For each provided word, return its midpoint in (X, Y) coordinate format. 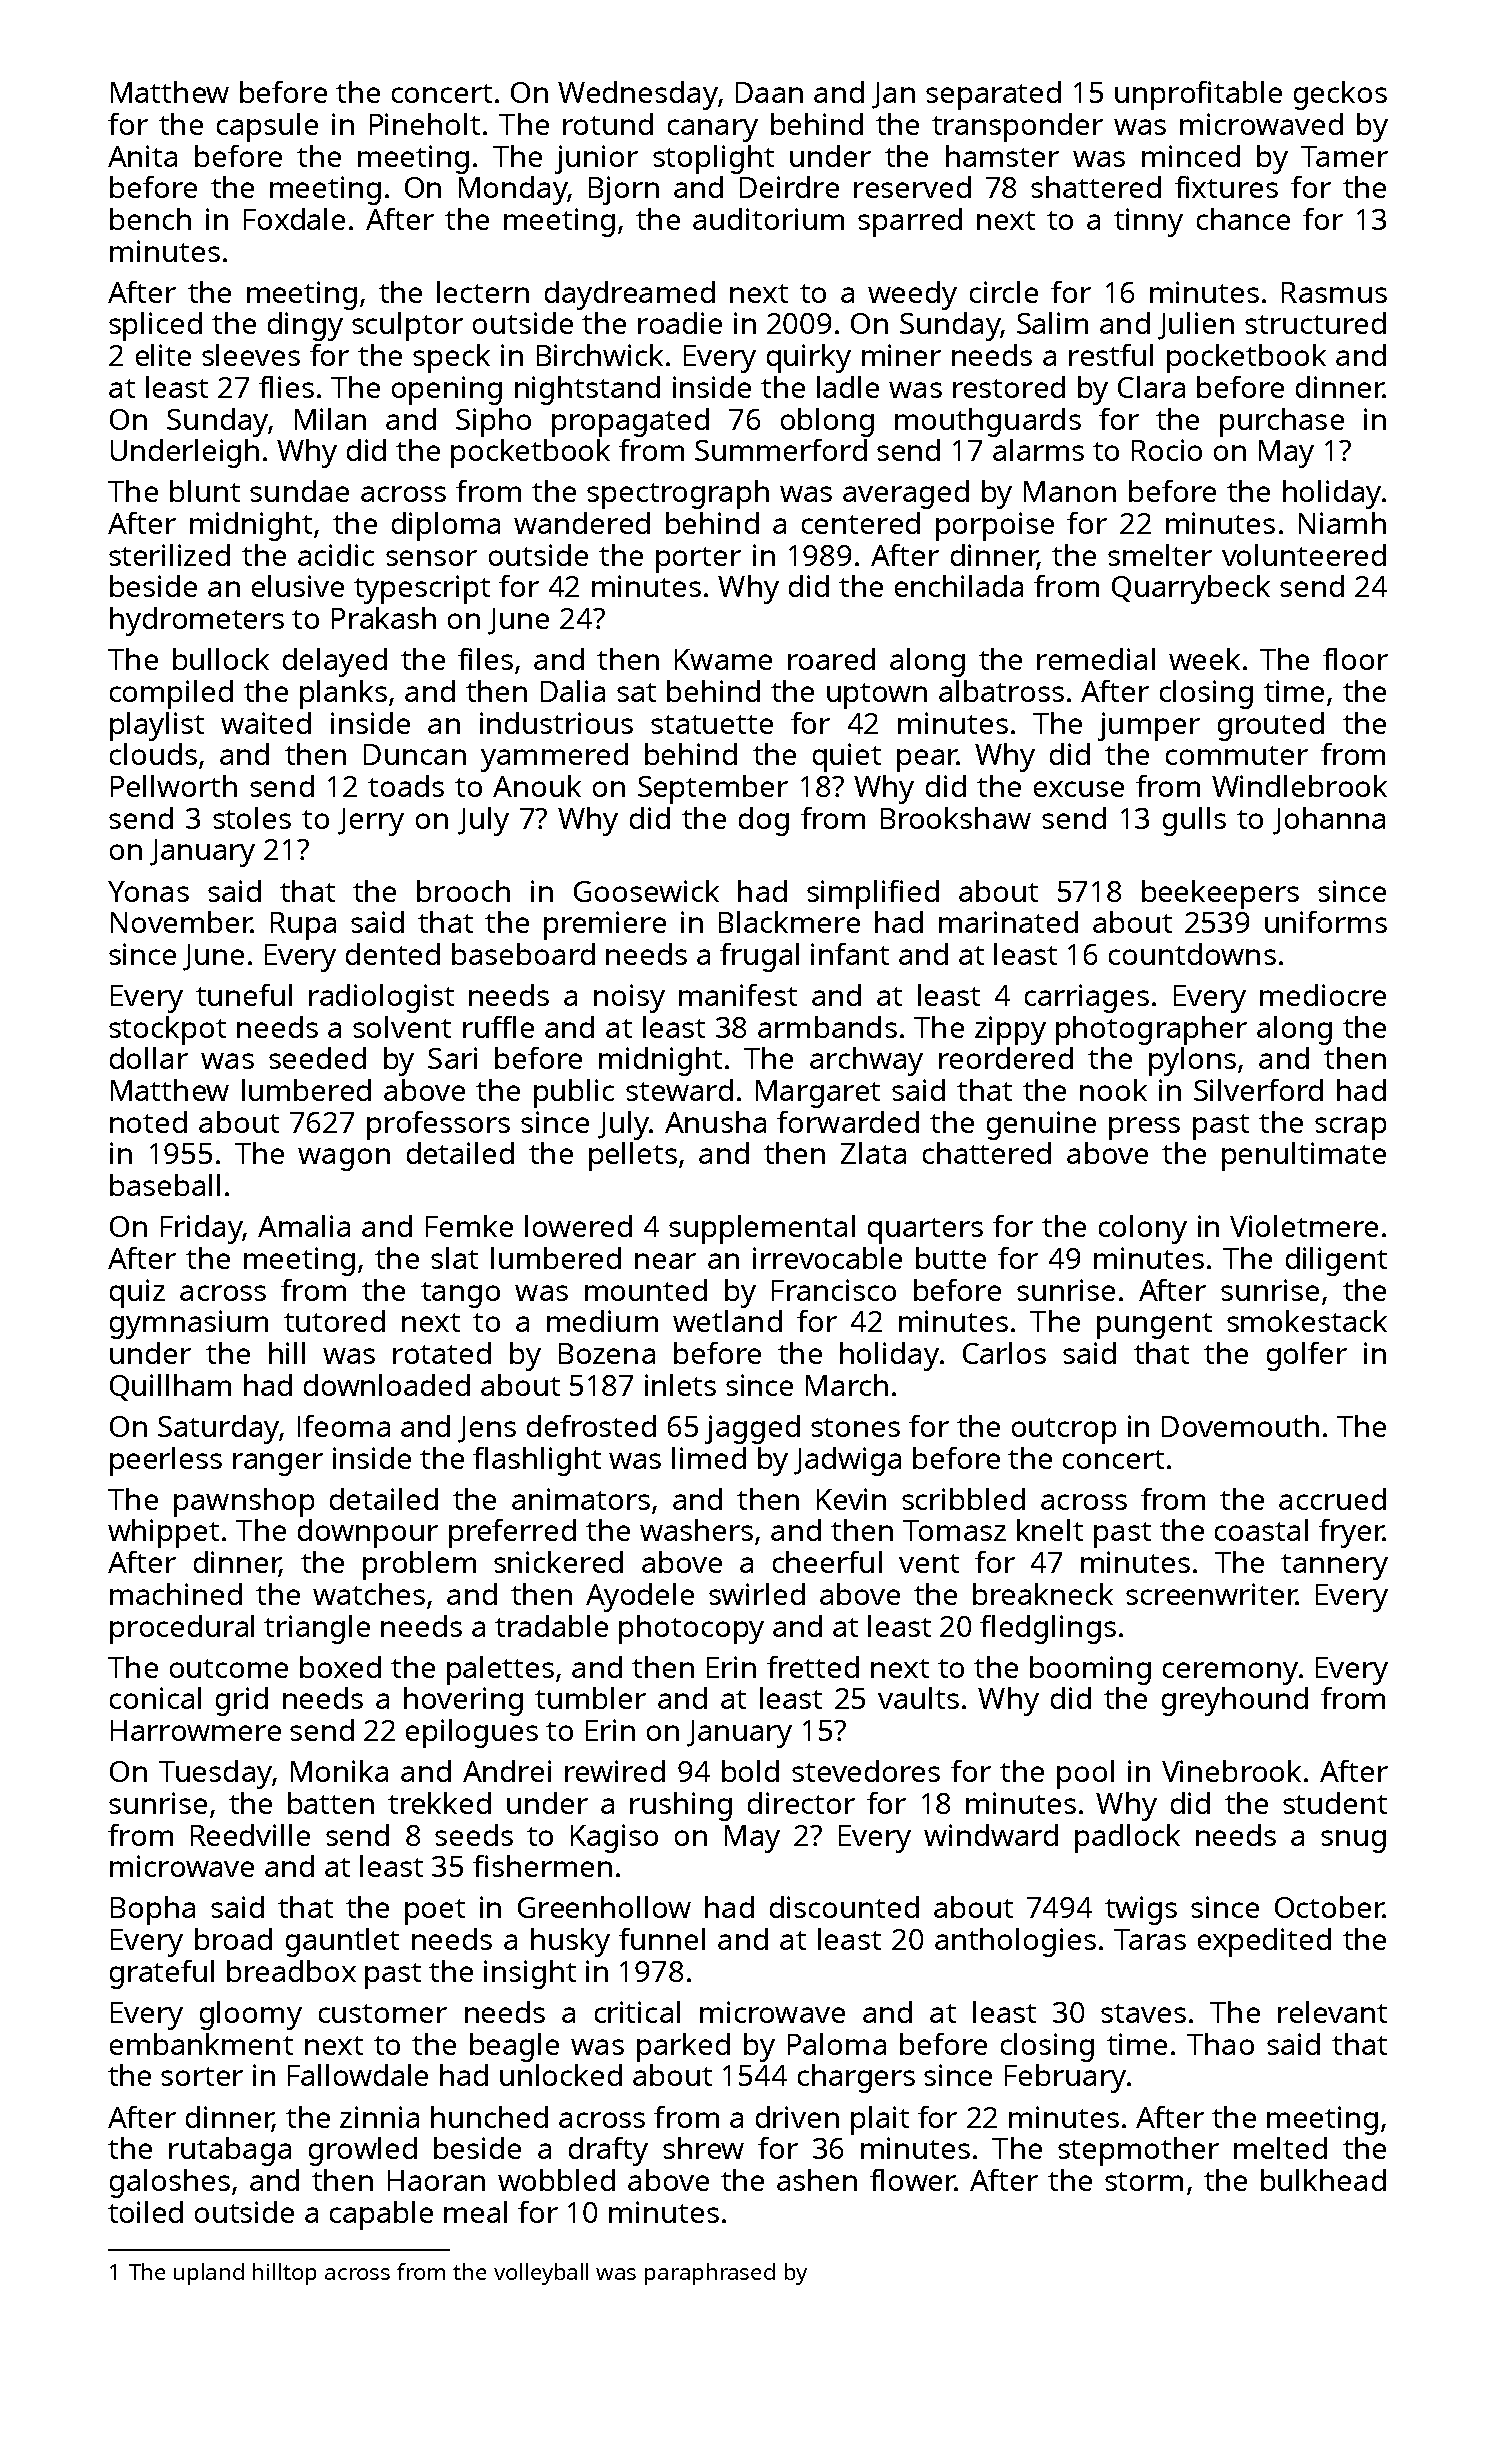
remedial (1096, 659)
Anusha (715, 1122)
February (1065, 2078)
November (181, 922)
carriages (1087, 998)
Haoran (436, 2180)
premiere (605, 925)
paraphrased (710, 2274)
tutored (334, 1321)
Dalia (573, 691)
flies (286, 387)
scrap (1350, 1128)
